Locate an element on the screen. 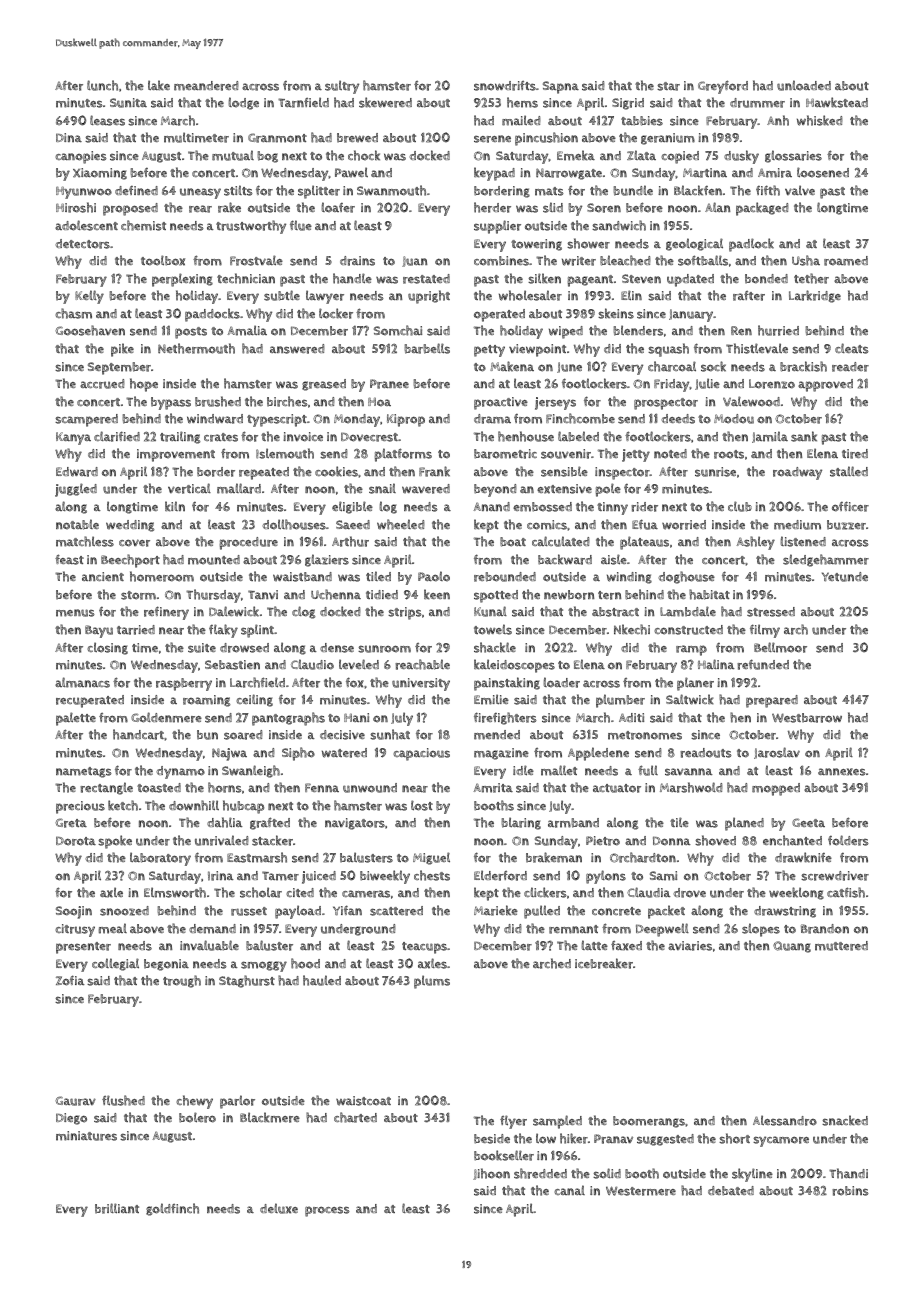  skyline is located at coordinates (752, 1175).
